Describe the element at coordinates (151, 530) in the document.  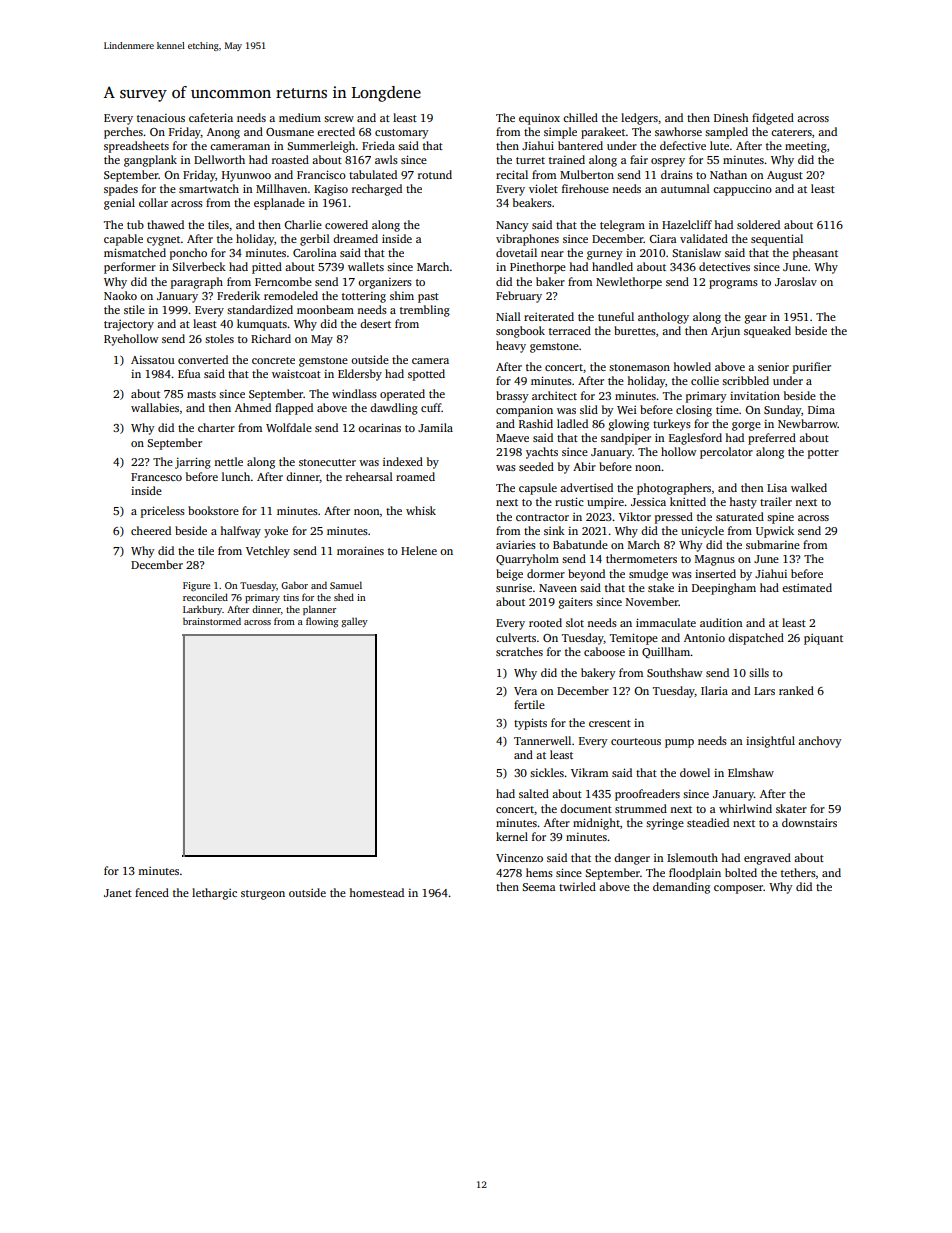
I see `cheered` at that location.
